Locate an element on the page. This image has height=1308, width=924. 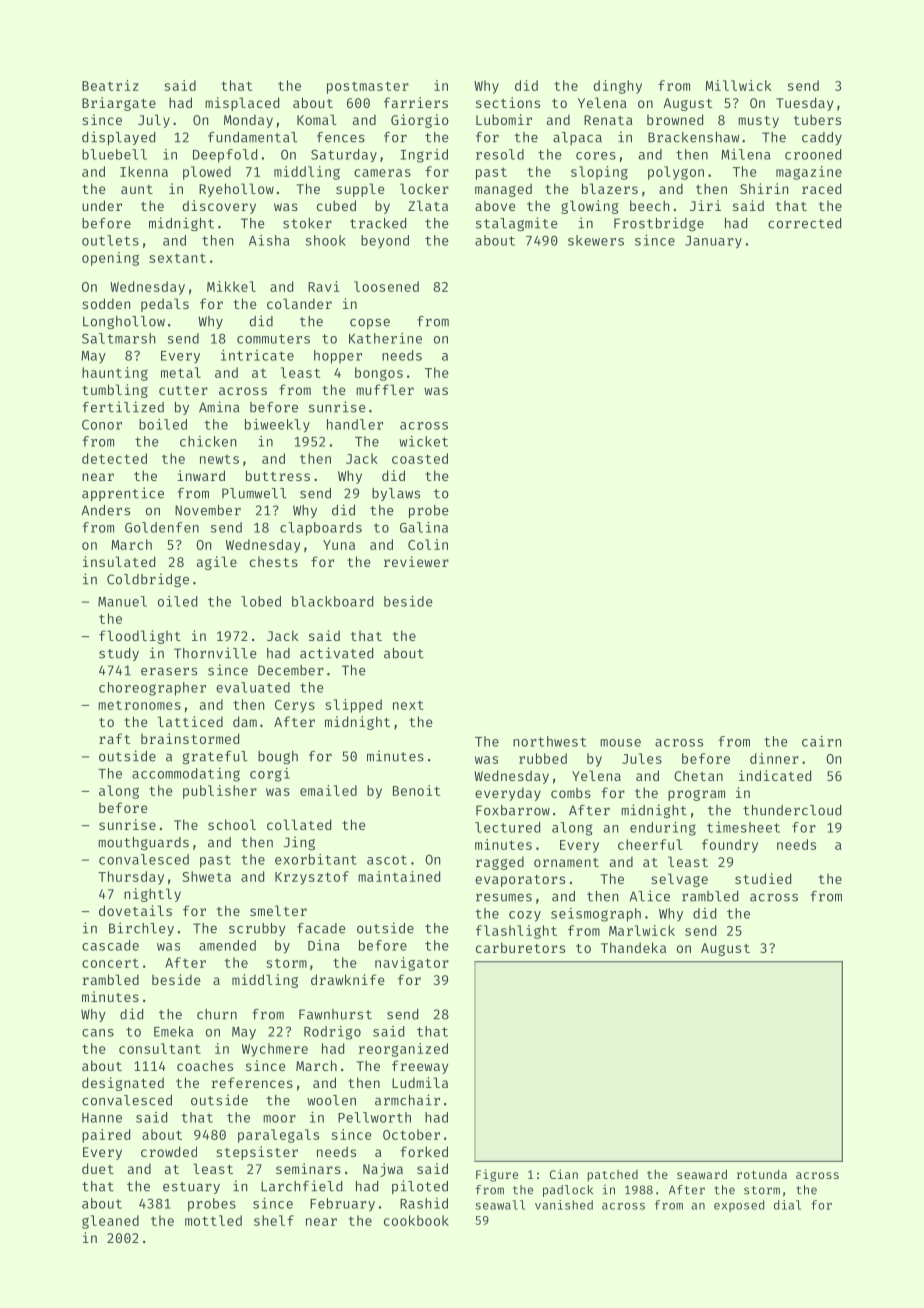
Millwick is located at coordinates (738, 85).
